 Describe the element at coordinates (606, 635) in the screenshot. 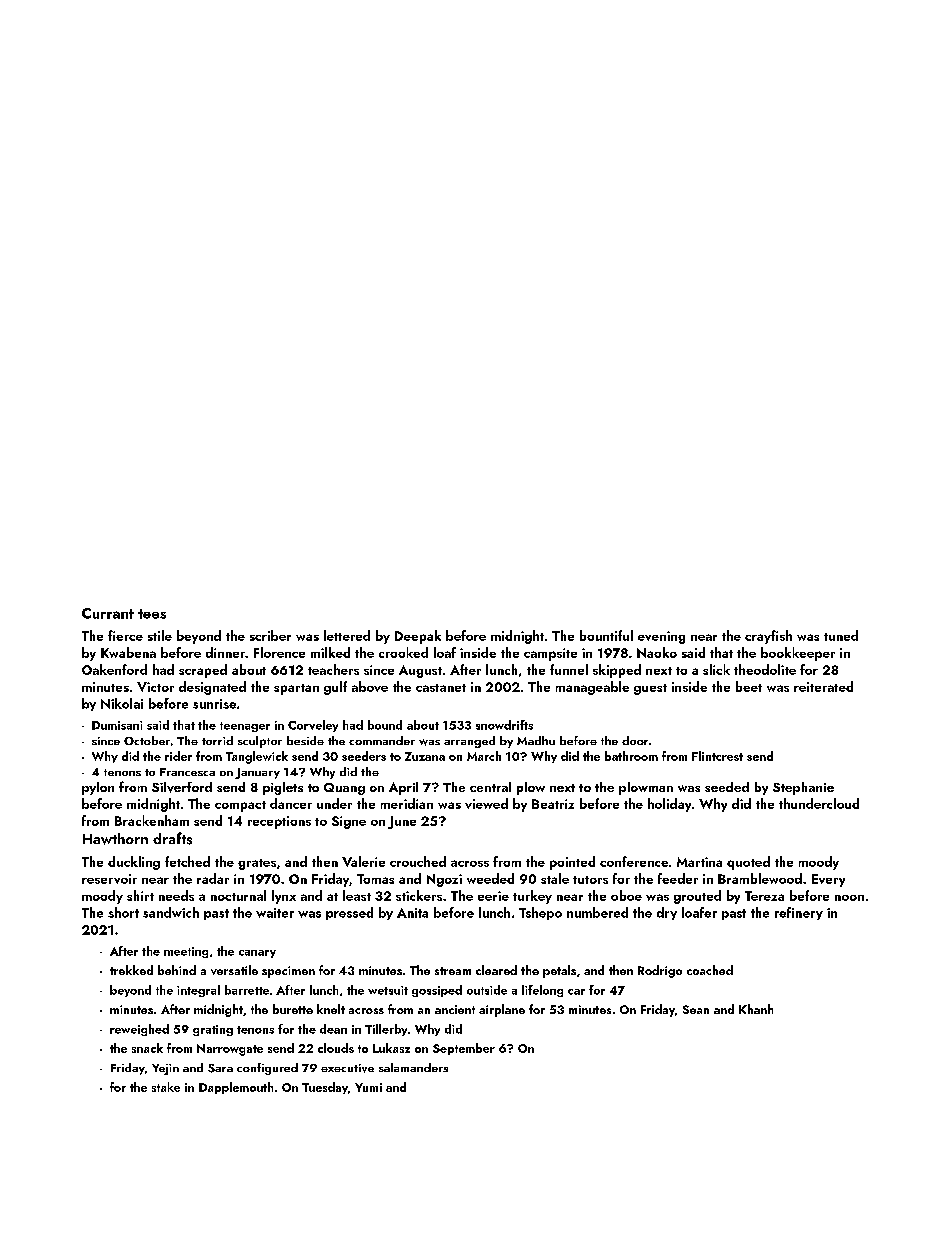

I see `bountiful` at that location.
